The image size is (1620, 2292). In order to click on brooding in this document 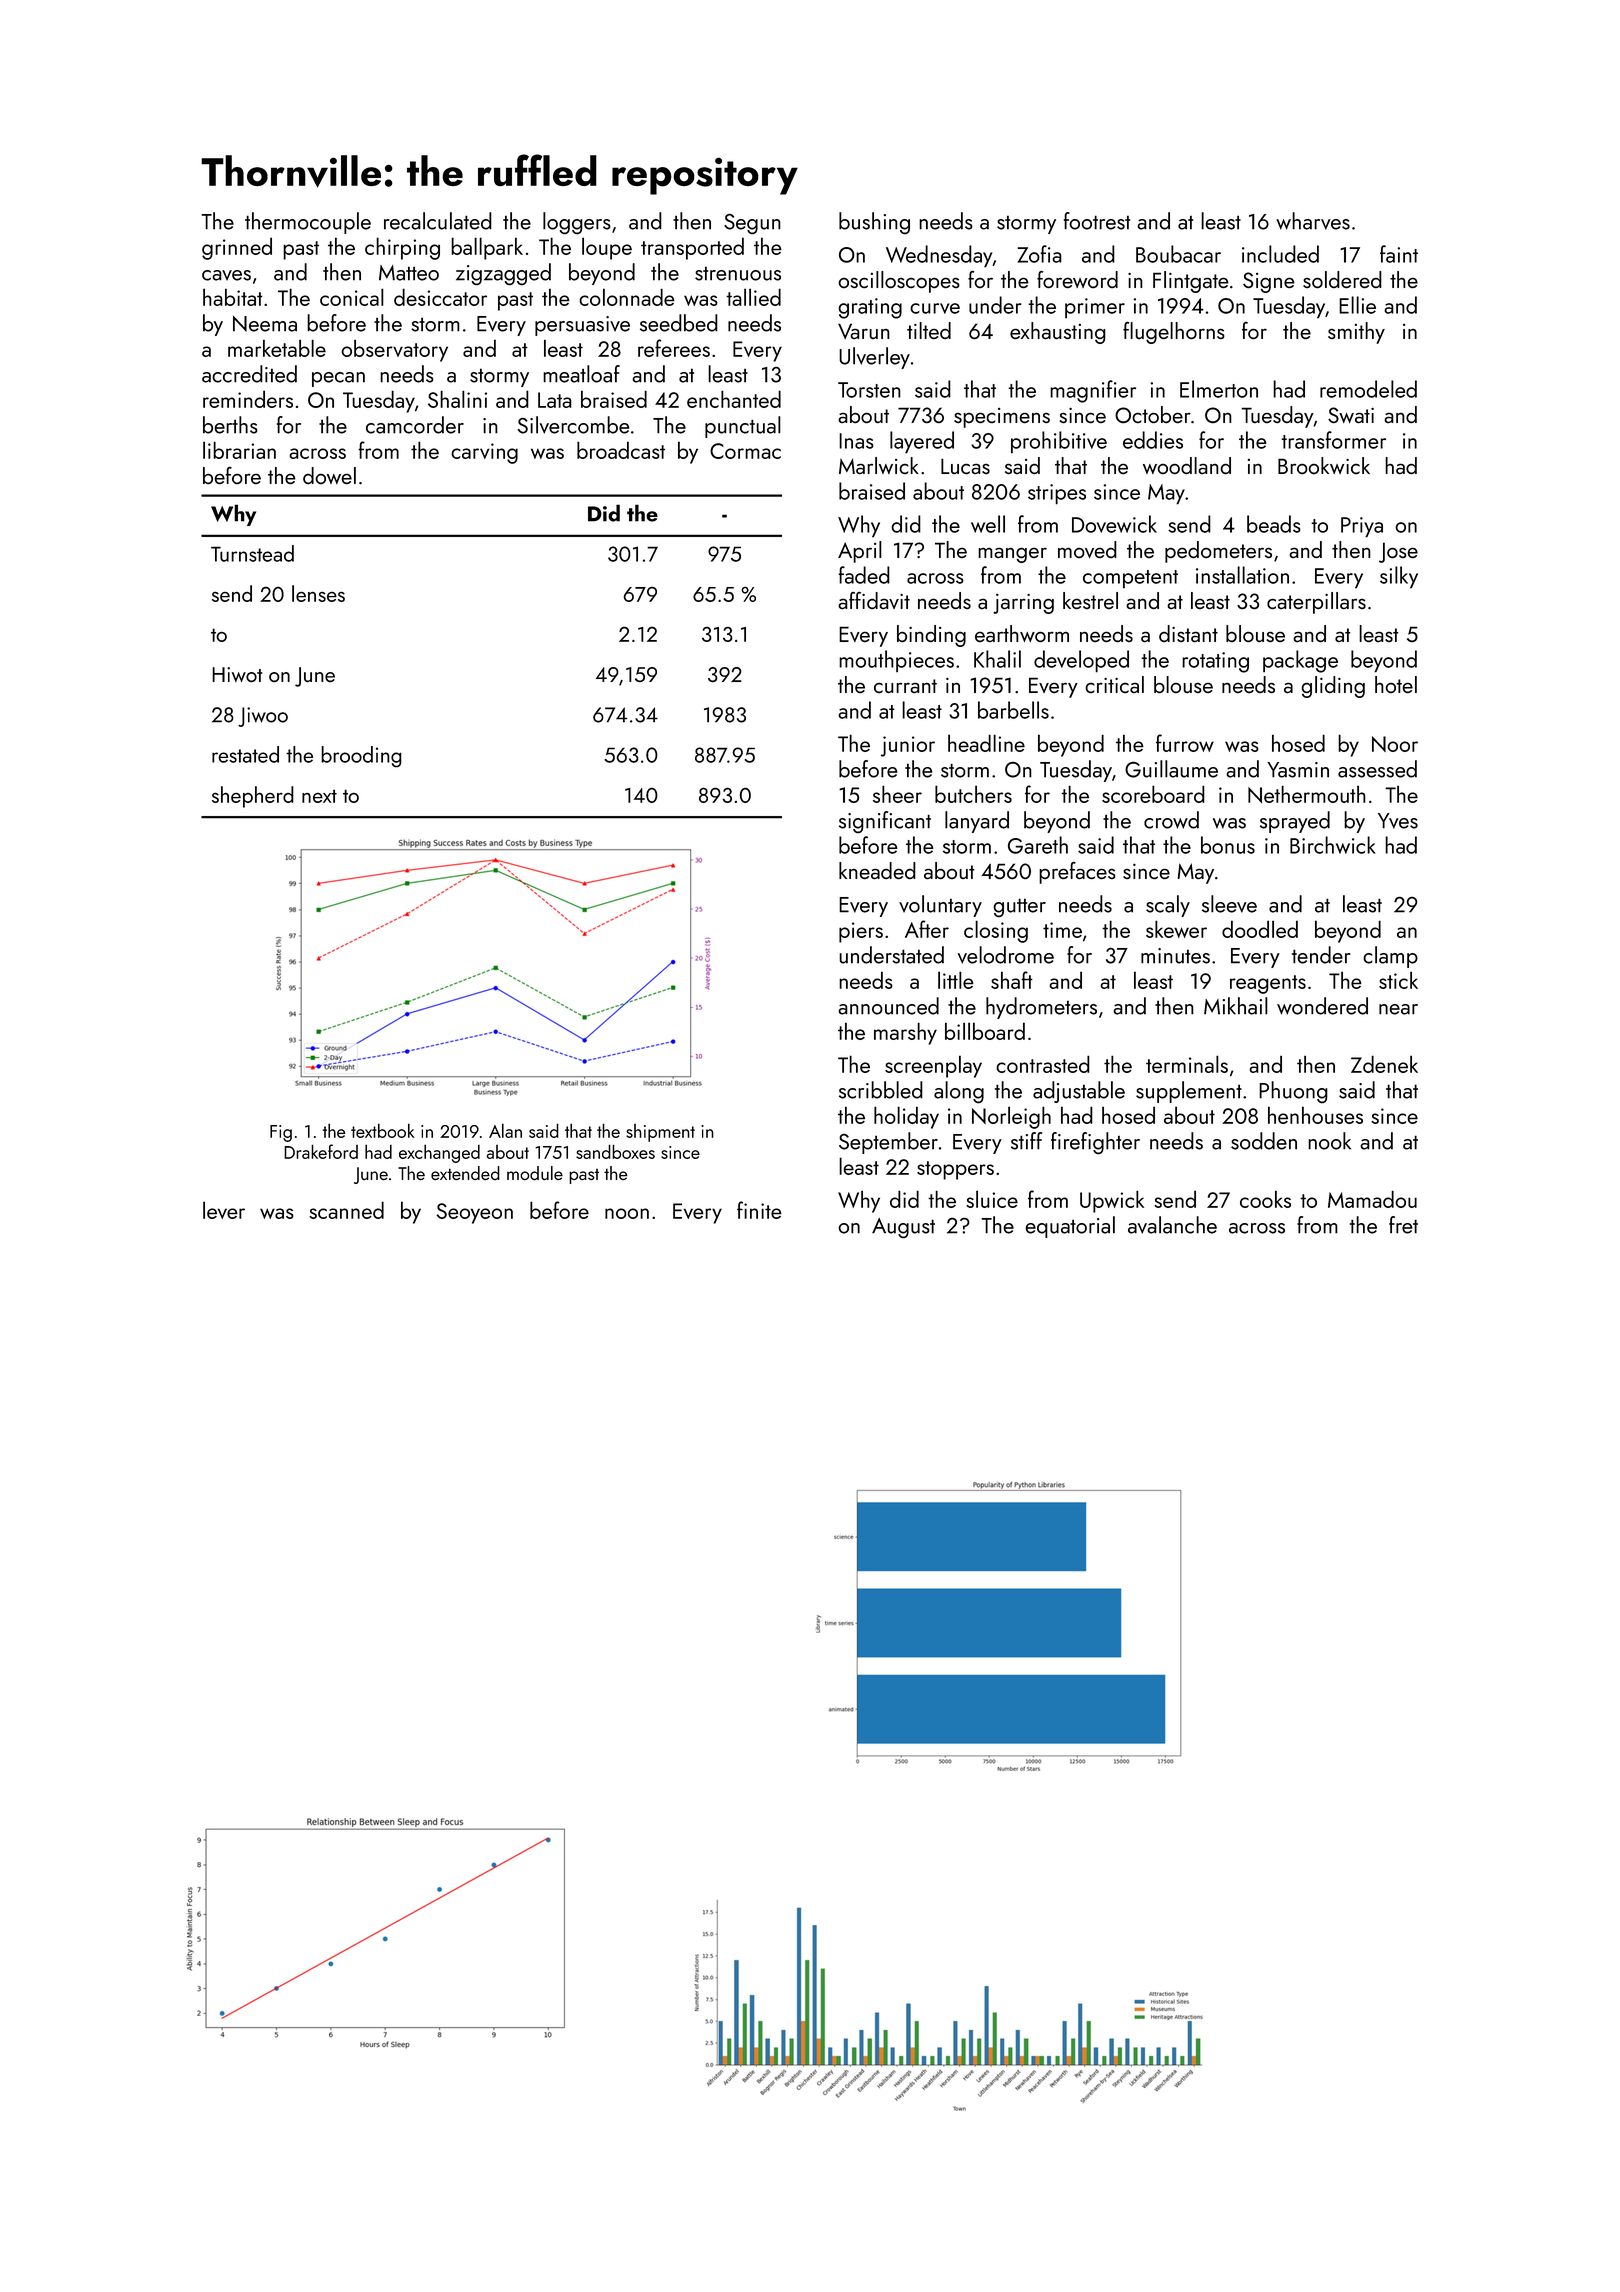, I will do `click(361, 756)`.
